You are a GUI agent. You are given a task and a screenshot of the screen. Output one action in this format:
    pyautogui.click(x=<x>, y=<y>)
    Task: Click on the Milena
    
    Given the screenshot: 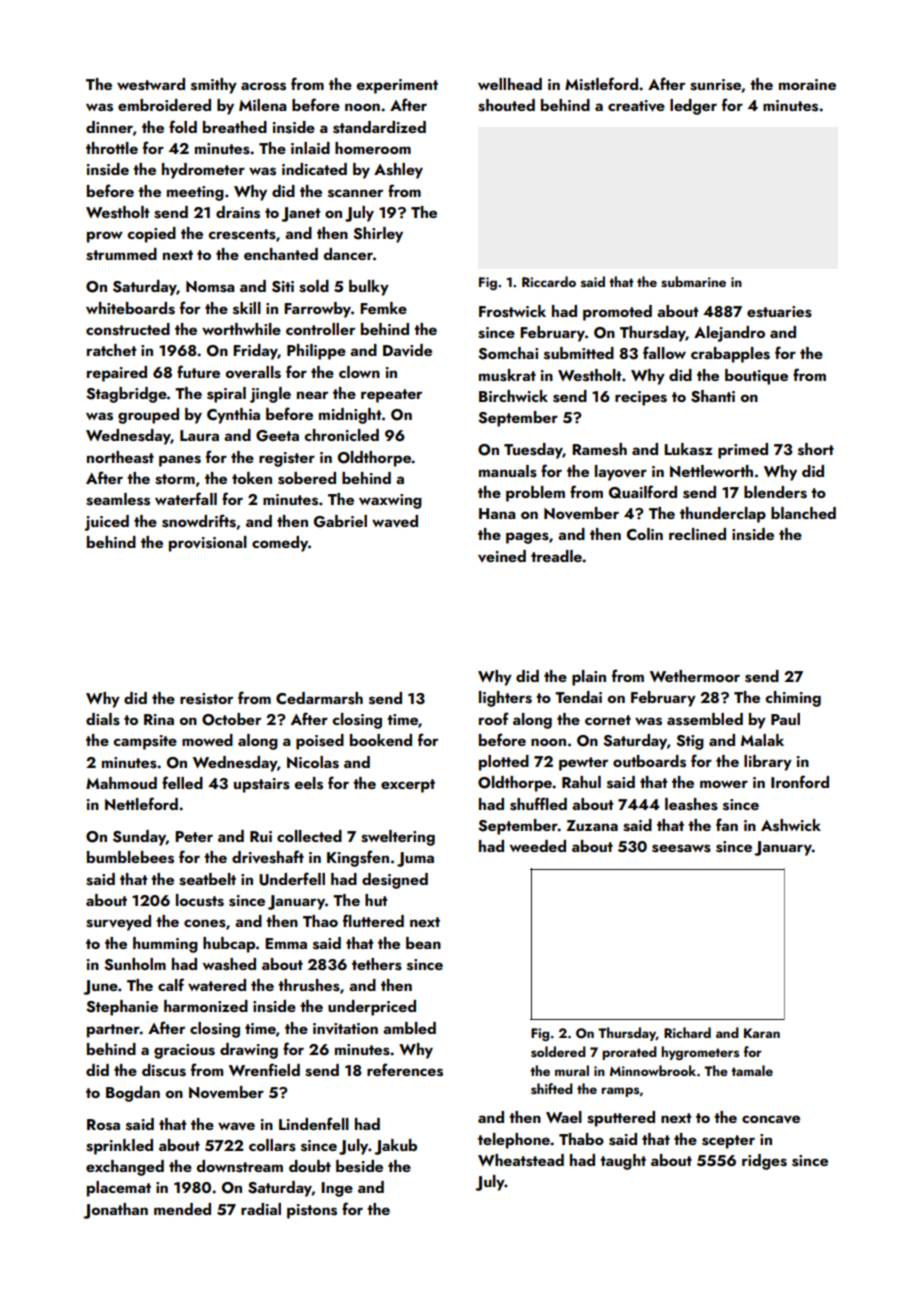 What is the action you would take?
    pyautogui.click(x=263, y=105)
